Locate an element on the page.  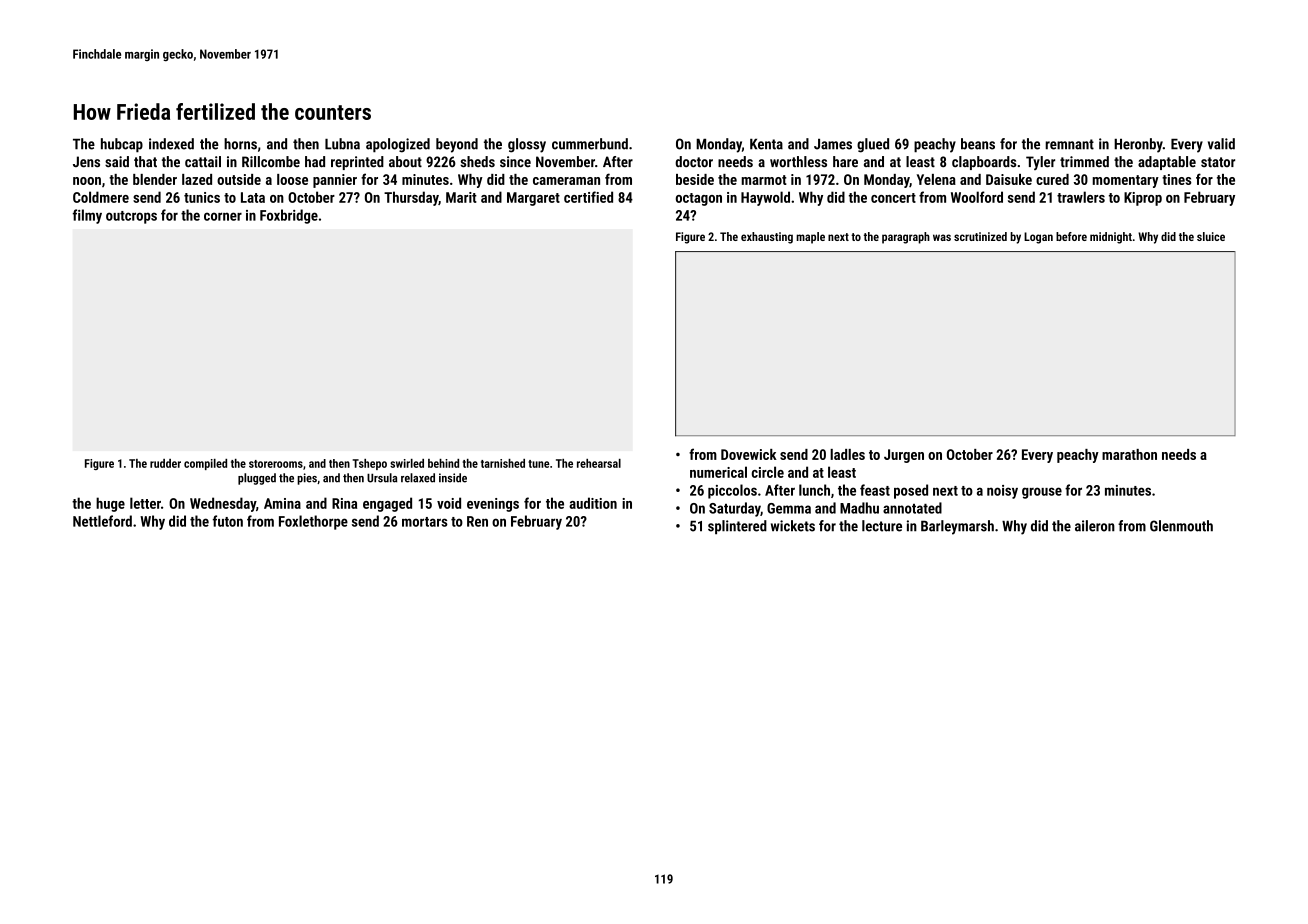
Foxbridge is located at coordinates (289, 216).
